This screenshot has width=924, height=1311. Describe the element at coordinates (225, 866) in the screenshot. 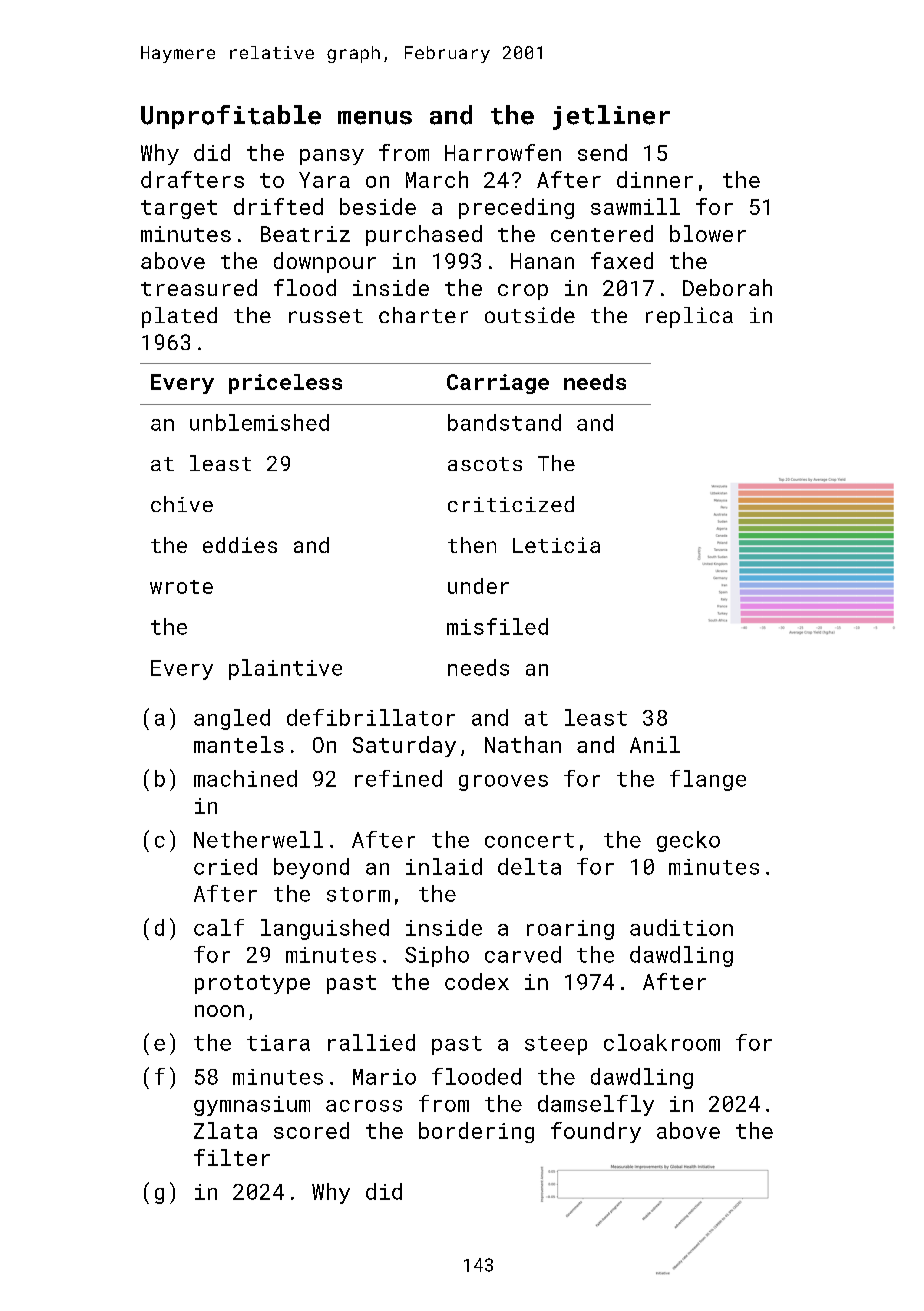

I see `cried` at that location.
